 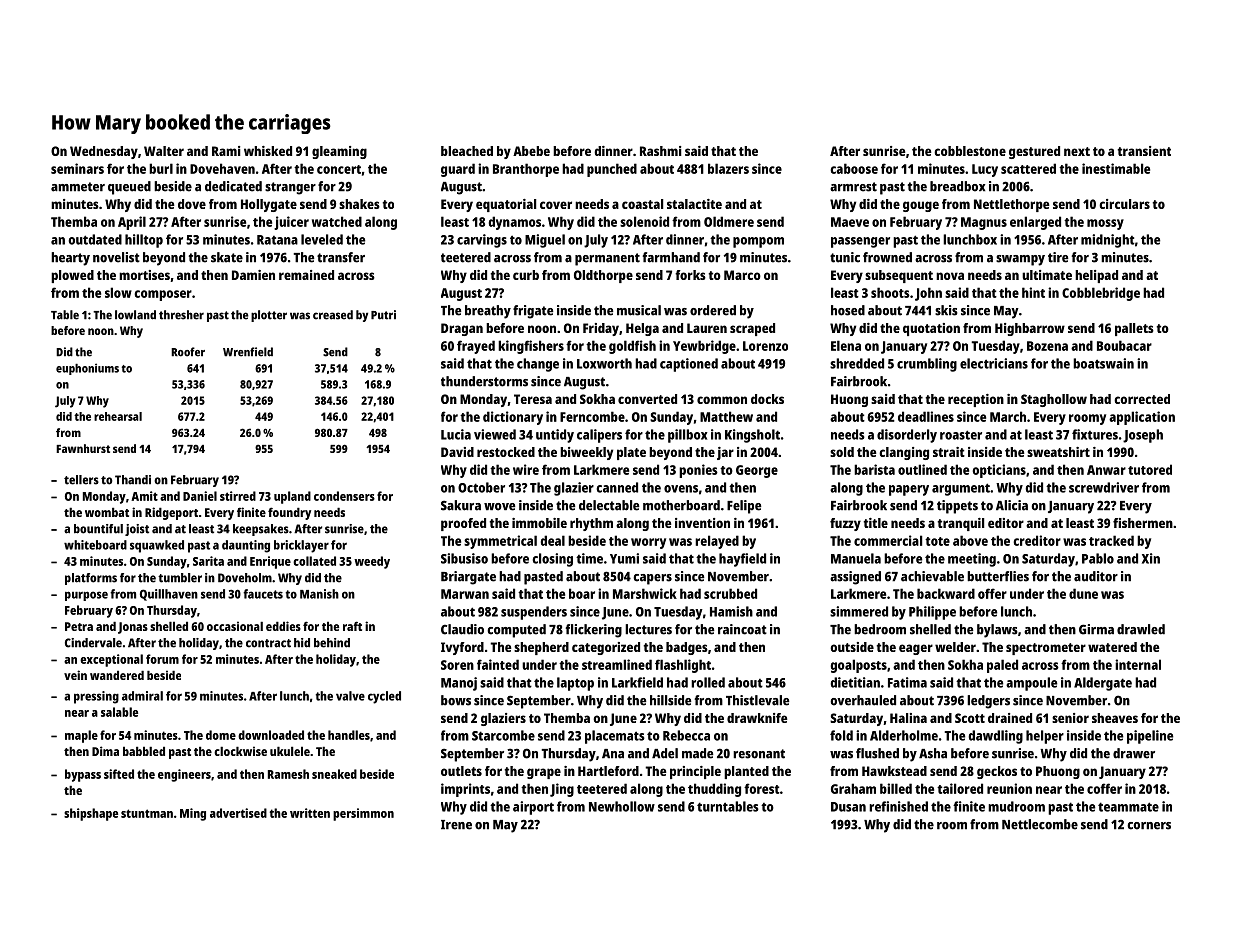 What do you see at coordinates (87, 369) in the screenshot?
I see `euphoniums` at bounding box center [87, 369].
